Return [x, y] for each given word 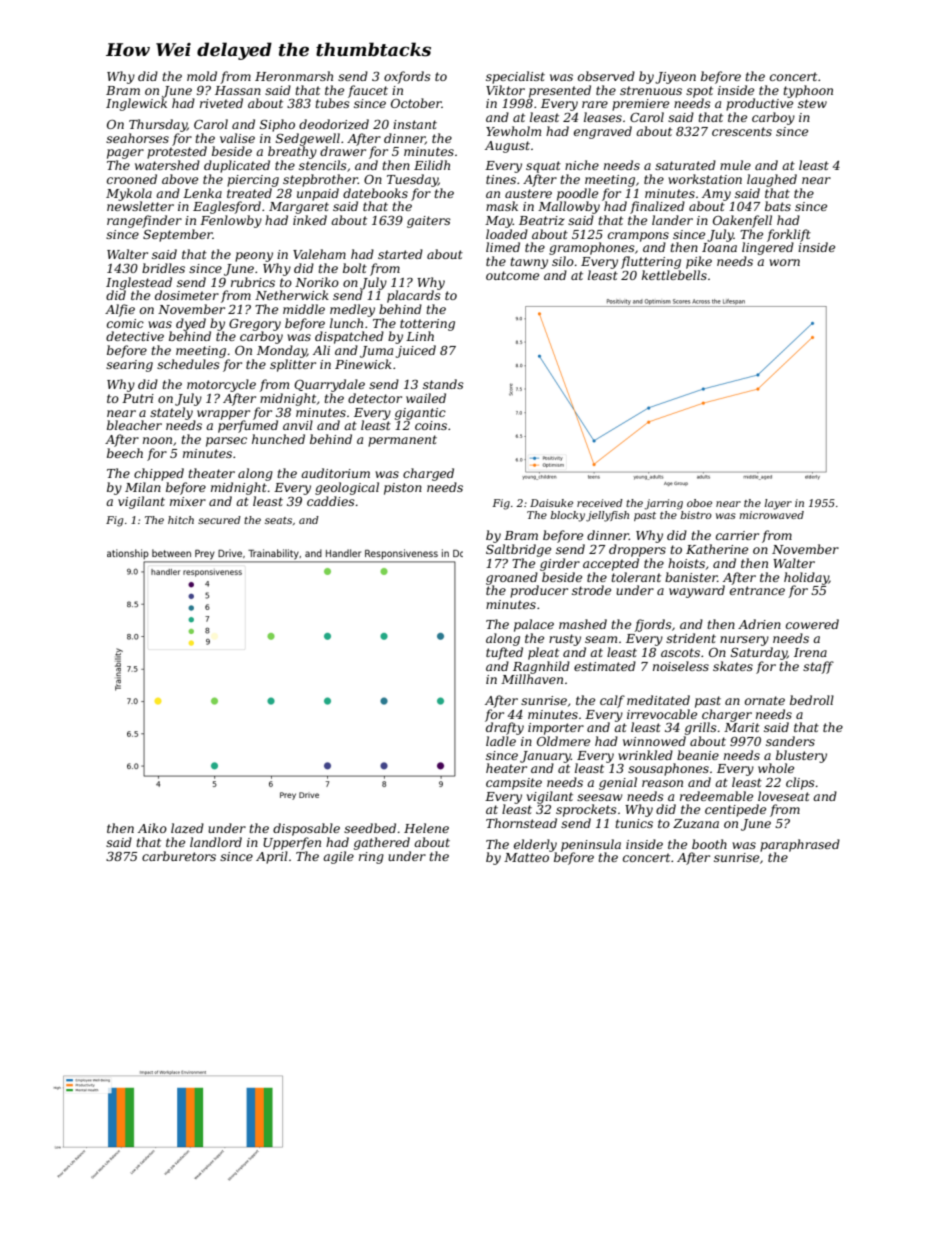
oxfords [407, 77]
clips [800, 783]
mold [202, 76]
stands [443, 384]
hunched [278, 439]
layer [778, 504]
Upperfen [292, 843]
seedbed [370, 828]
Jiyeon [675, 78]
